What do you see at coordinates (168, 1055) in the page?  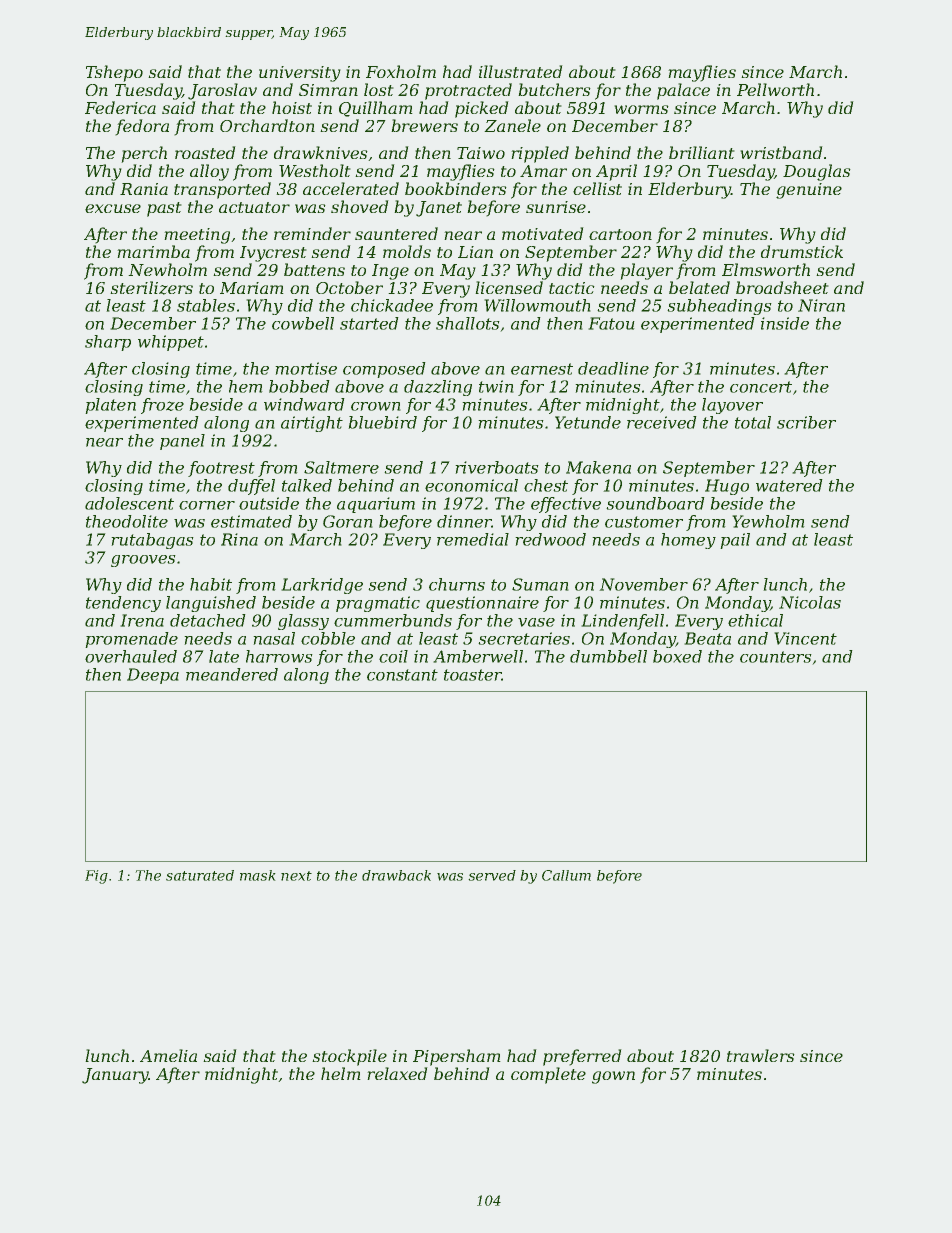 I see `Amelia` at bounding box center [168, 1055].
